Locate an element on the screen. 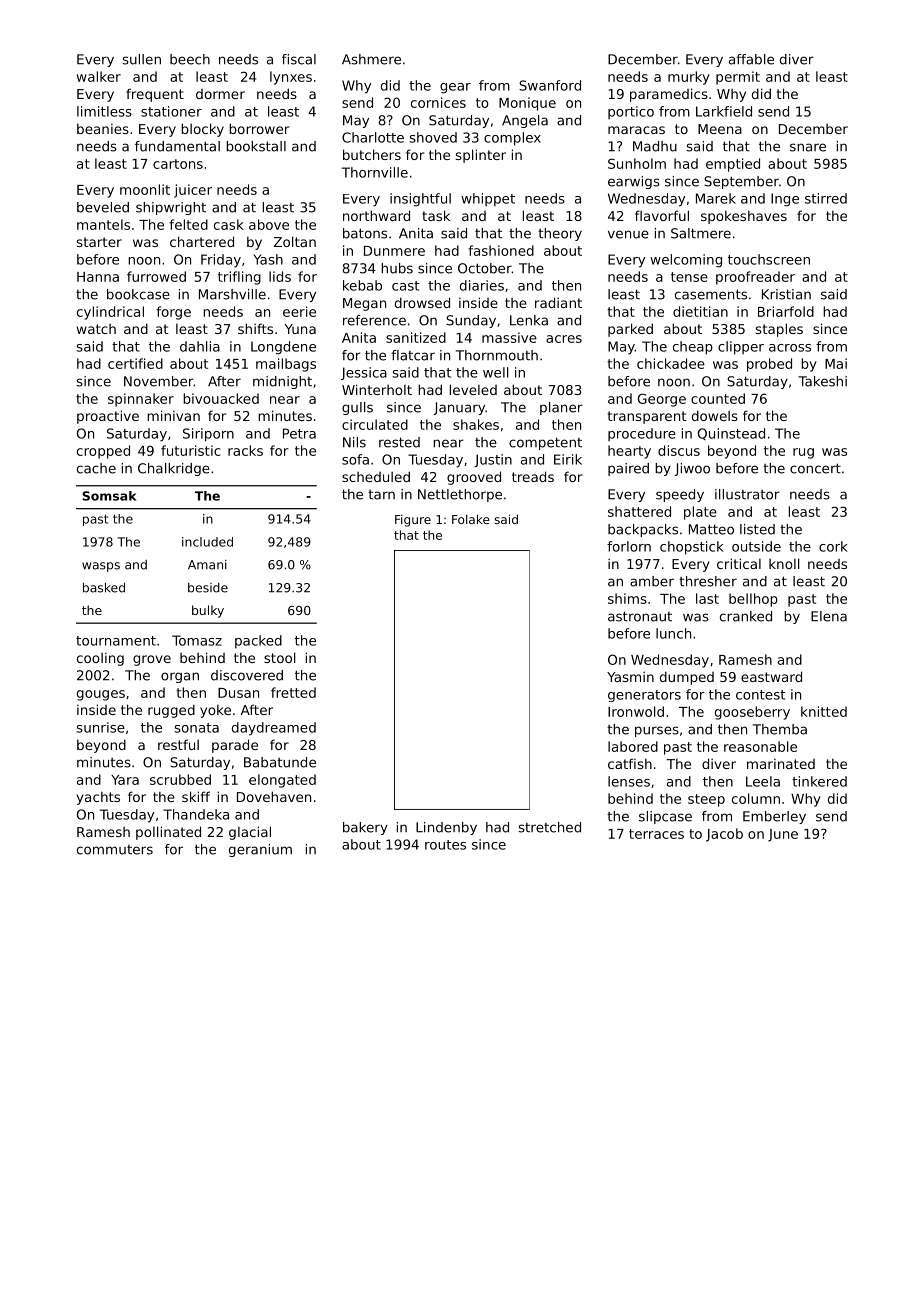  geranium is located at coordinates (260, 850).
